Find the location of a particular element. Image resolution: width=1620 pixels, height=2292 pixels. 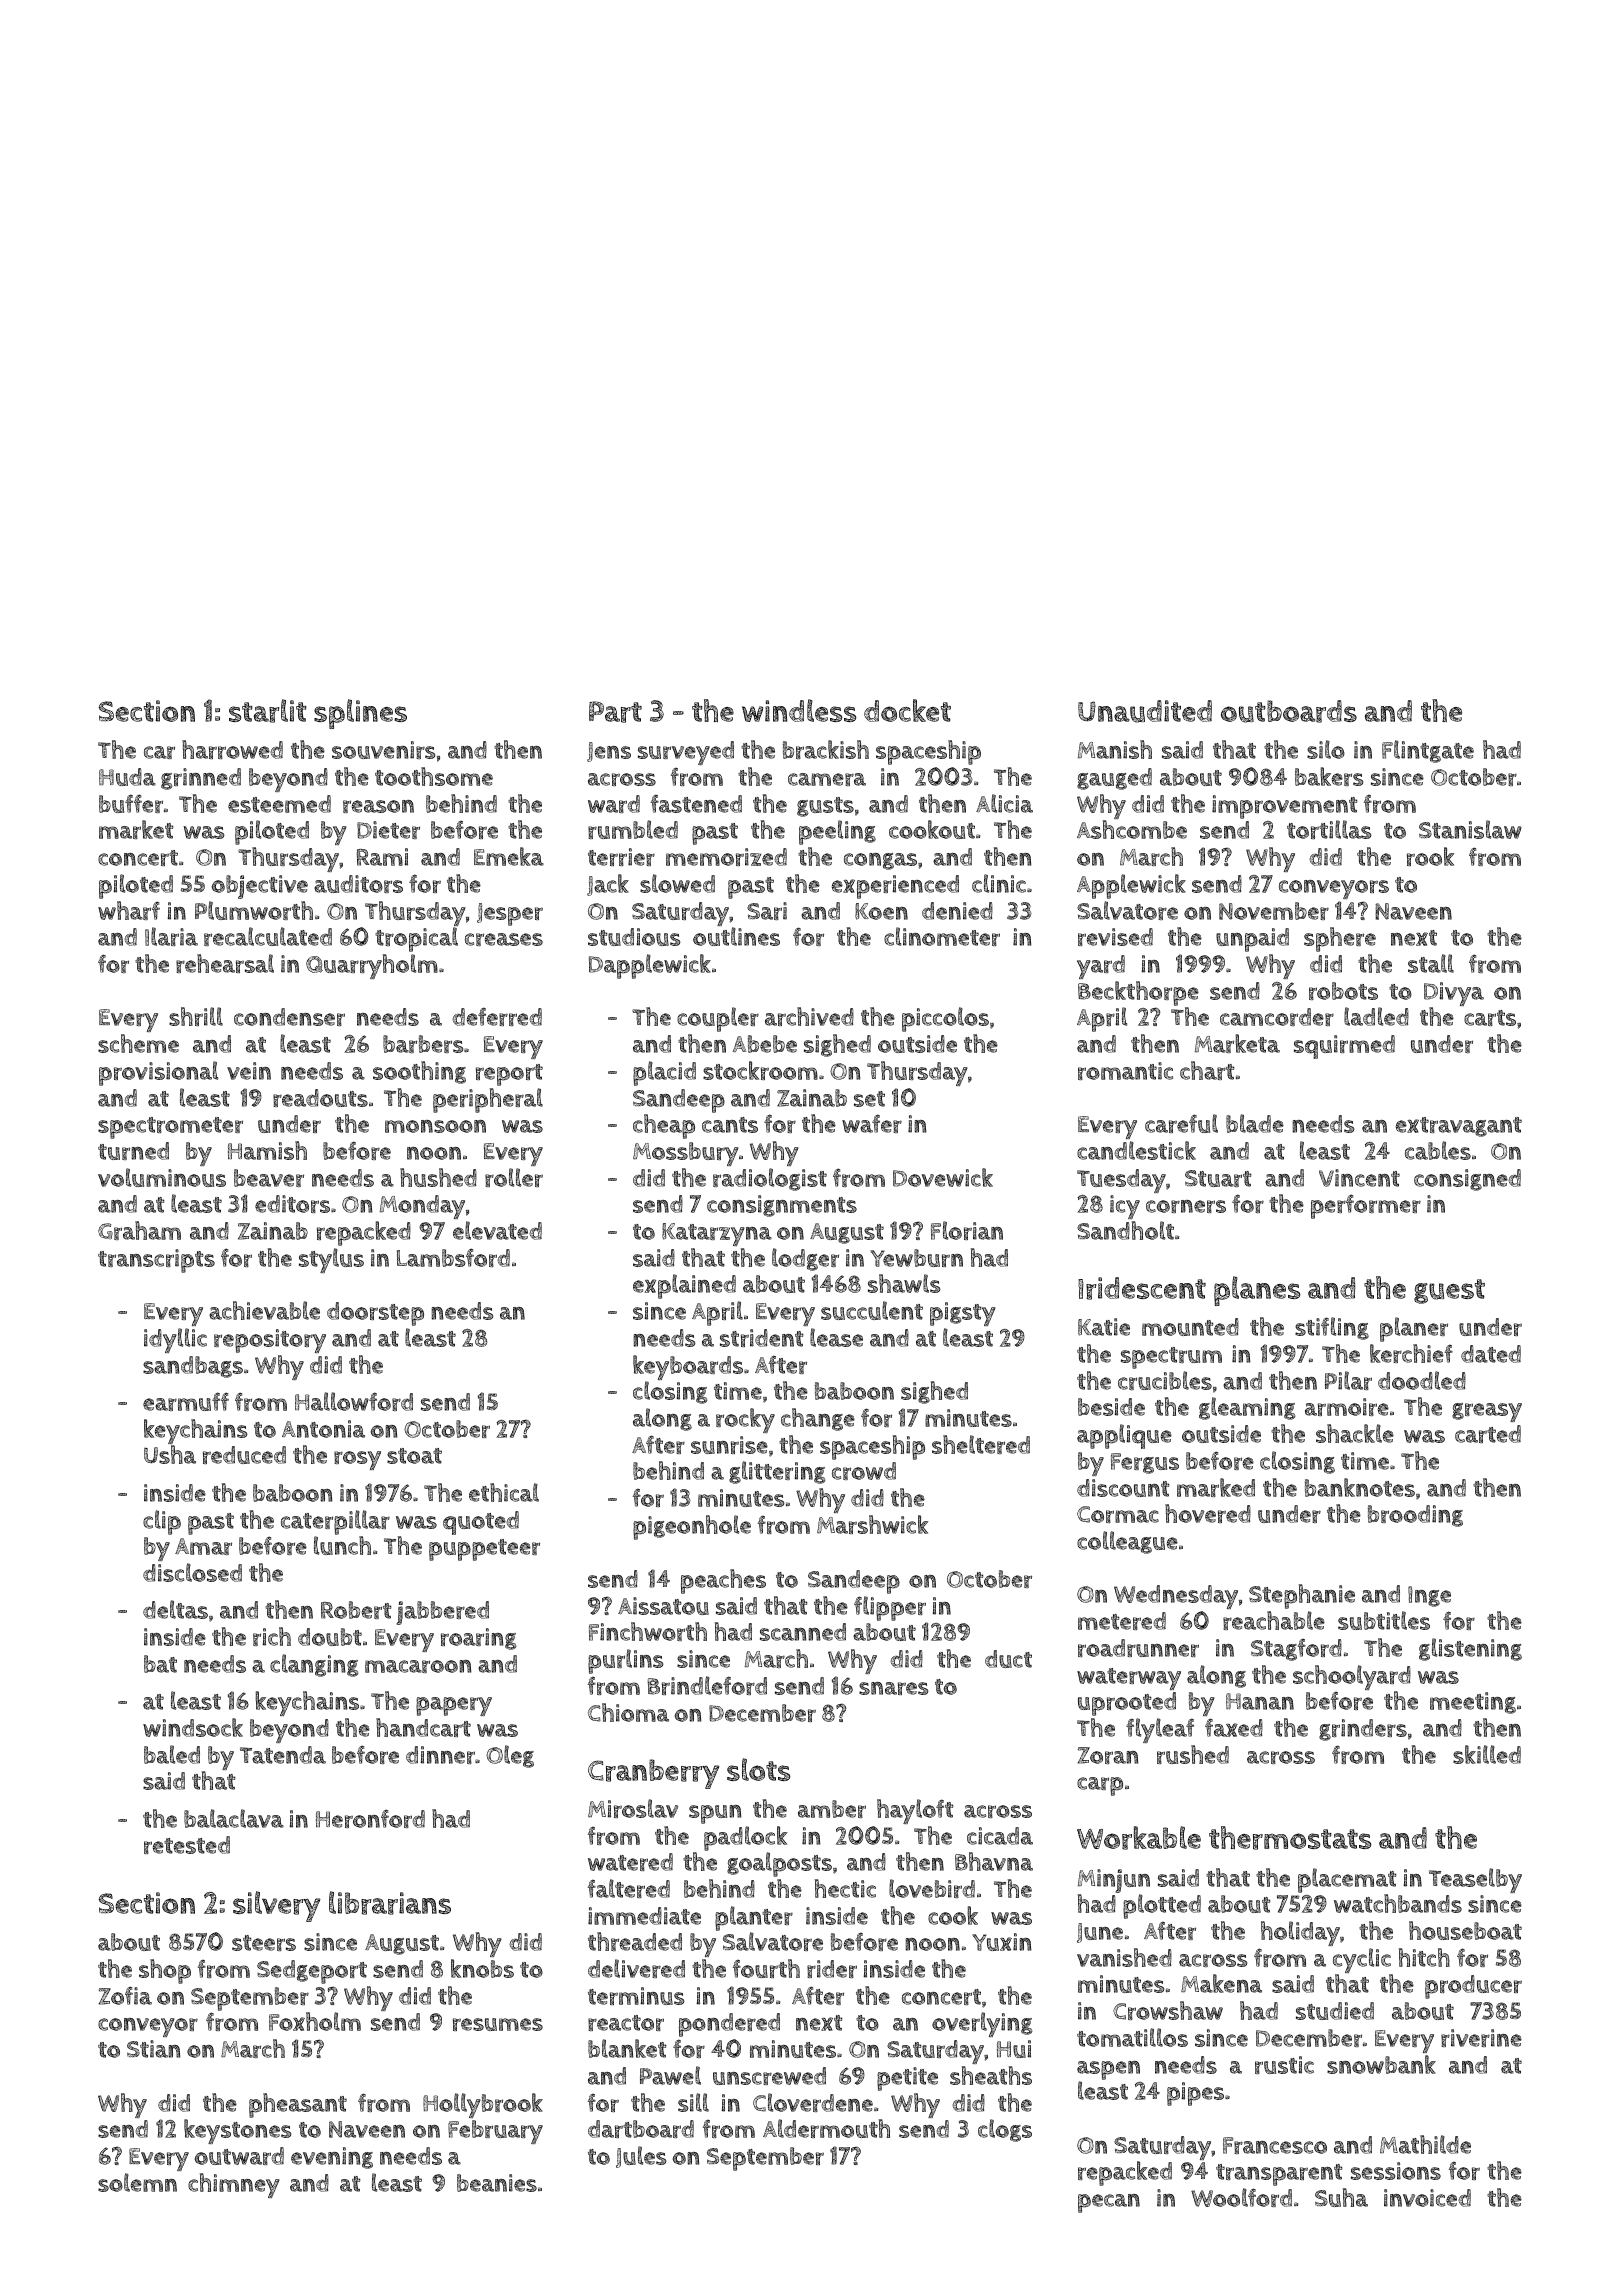

Finchworth is located at coordinates (648, 1631).
